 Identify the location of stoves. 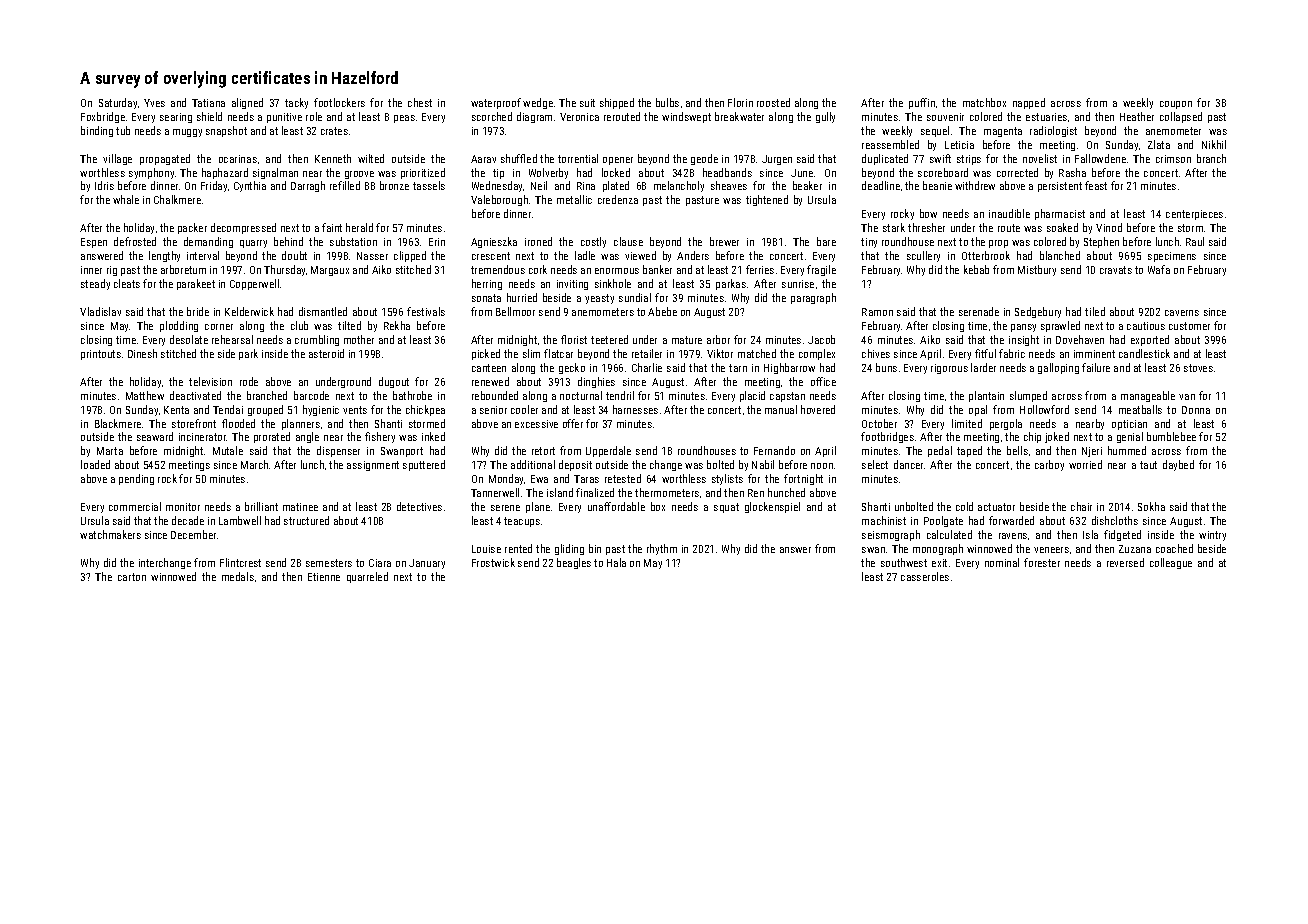
(1198, 368).
